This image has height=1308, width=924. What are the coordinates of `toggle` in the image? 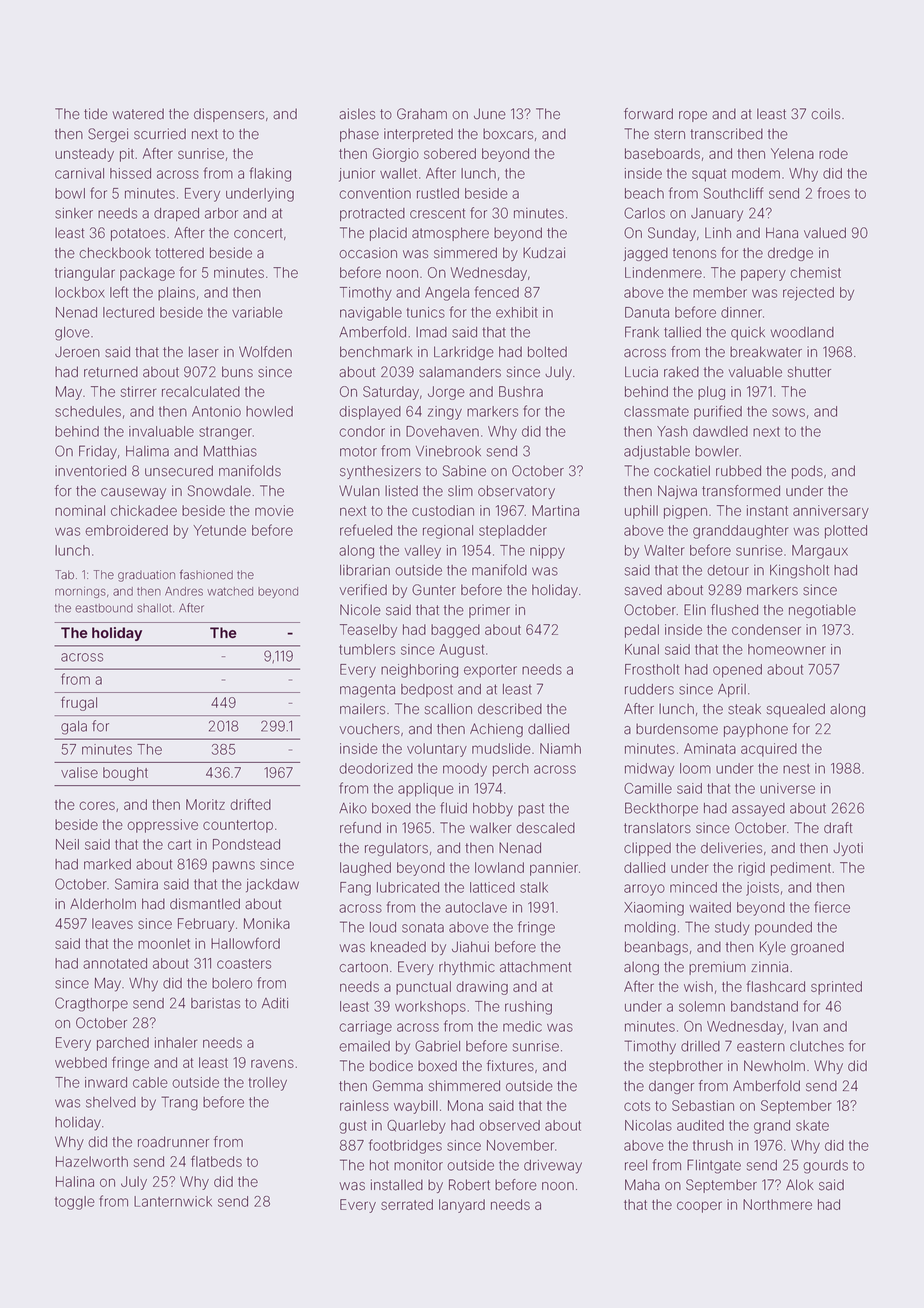 It's located at (75, 1203).
